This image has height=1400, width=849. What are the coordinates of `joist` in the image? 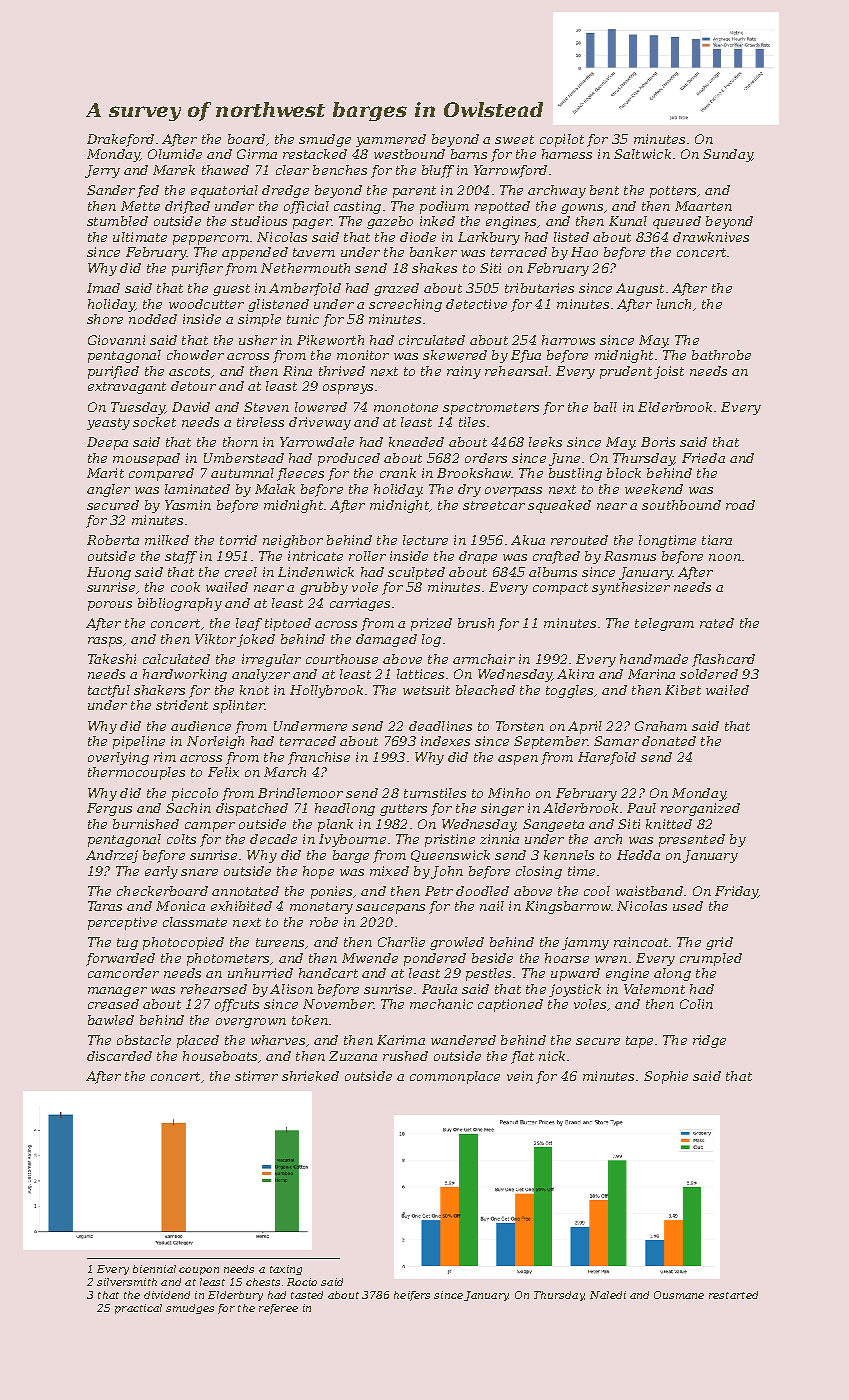 It's located at (669, 372).
